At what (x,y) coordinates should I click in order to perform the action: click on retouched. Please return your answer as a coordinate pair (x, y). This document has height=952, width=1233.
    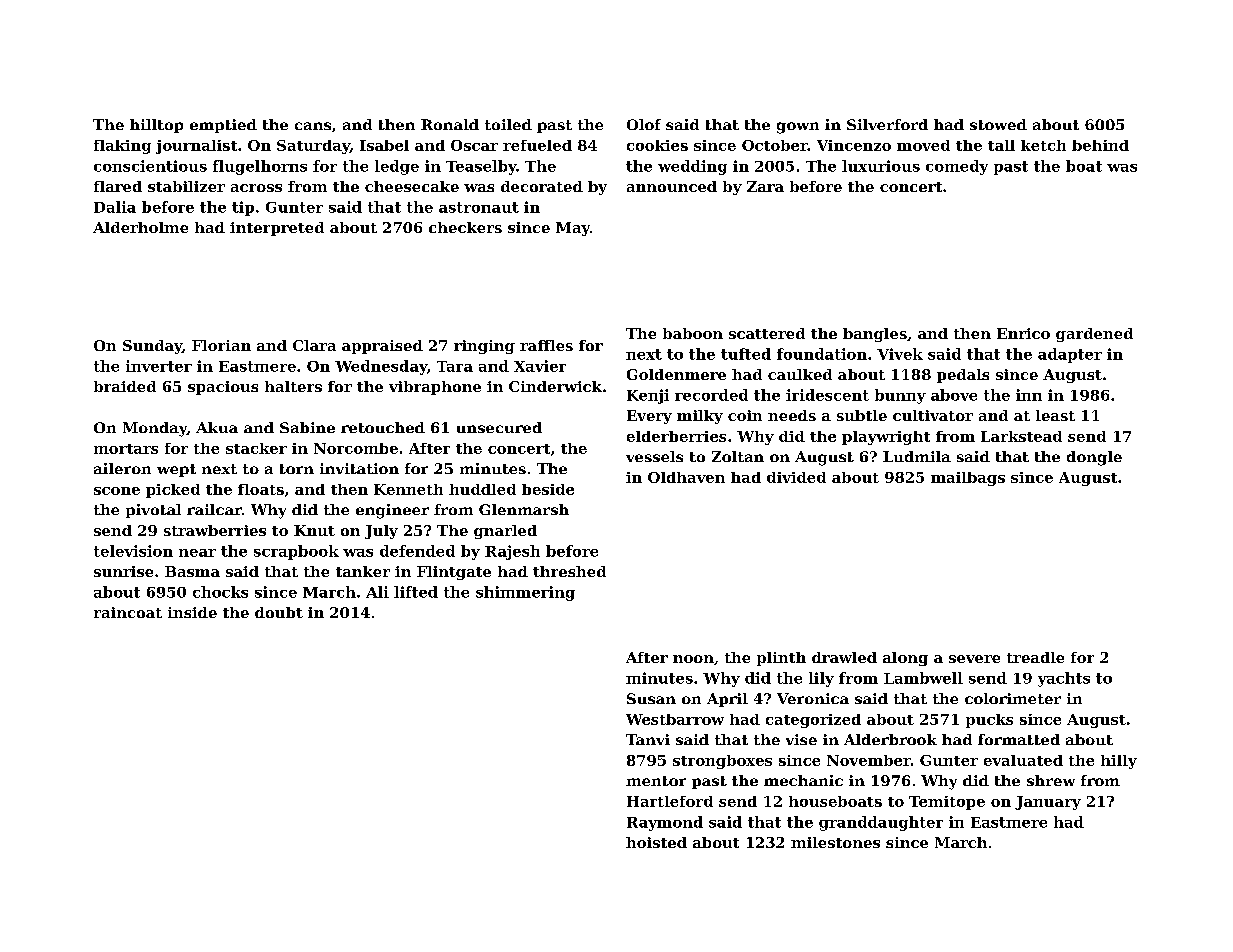
    Looking at the image, I should click on (383, 427).
